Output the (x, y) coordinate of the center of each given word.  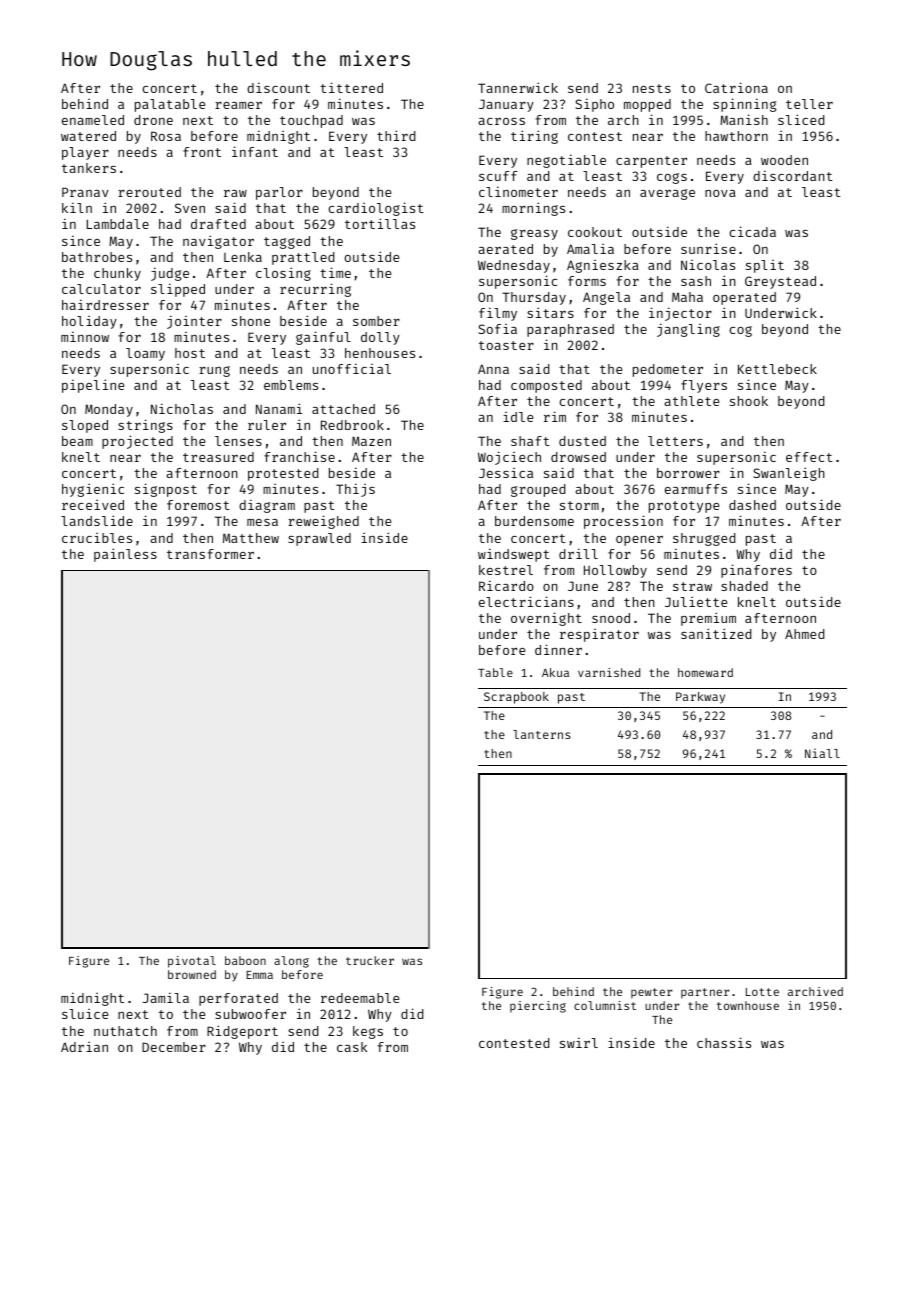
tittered (351, 87)
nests (652, 88)
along (291, 962)
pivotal (192, 962)
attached (343, 409)
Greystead (780, 282)
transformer (210, 554)
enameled (93, 120)
